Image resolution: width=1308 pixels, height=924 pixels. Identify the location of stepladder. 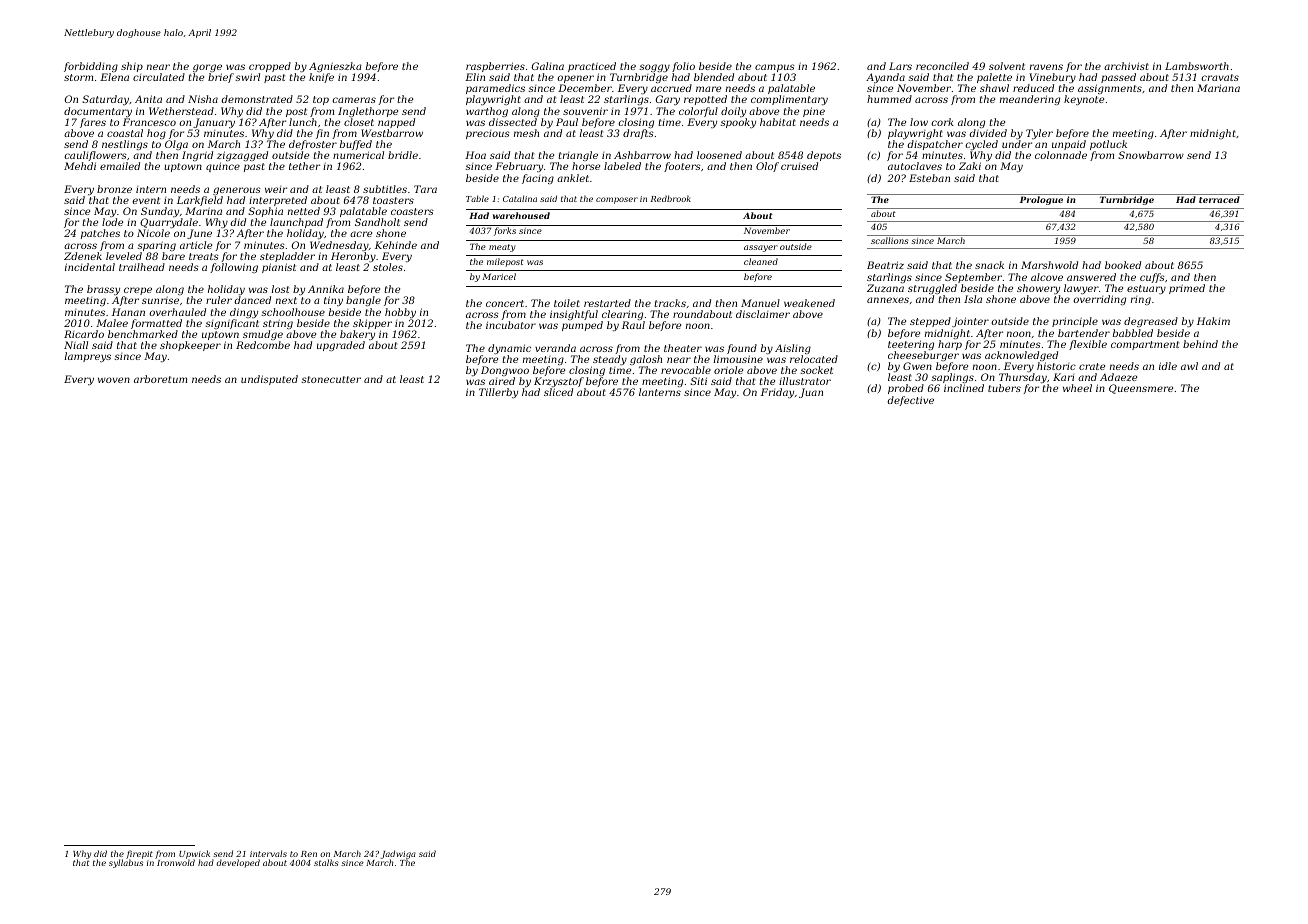
(287, 257).
